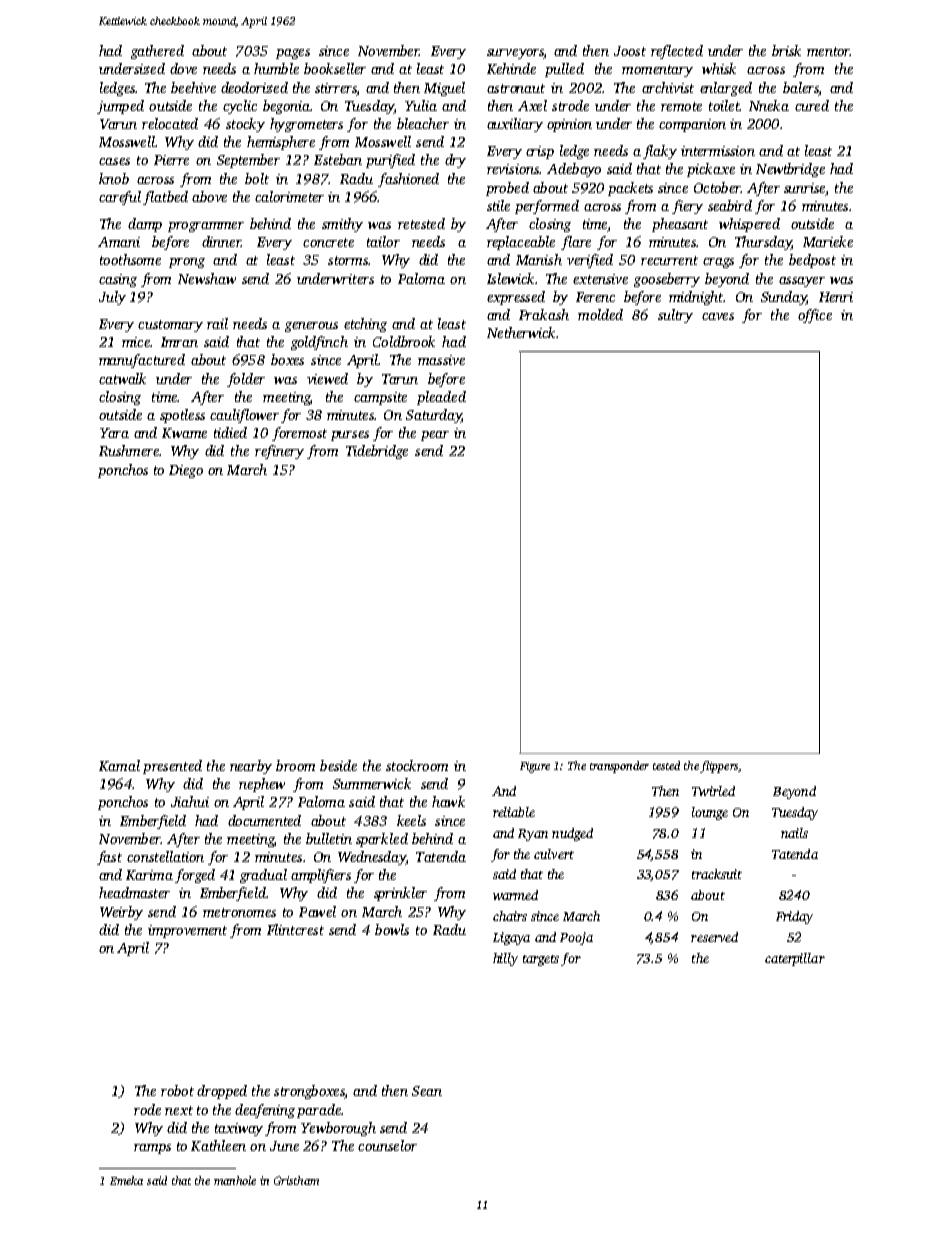 The width and height of the screenshot is (952, 1233). I want to click on Figure, so click(535, 767).
